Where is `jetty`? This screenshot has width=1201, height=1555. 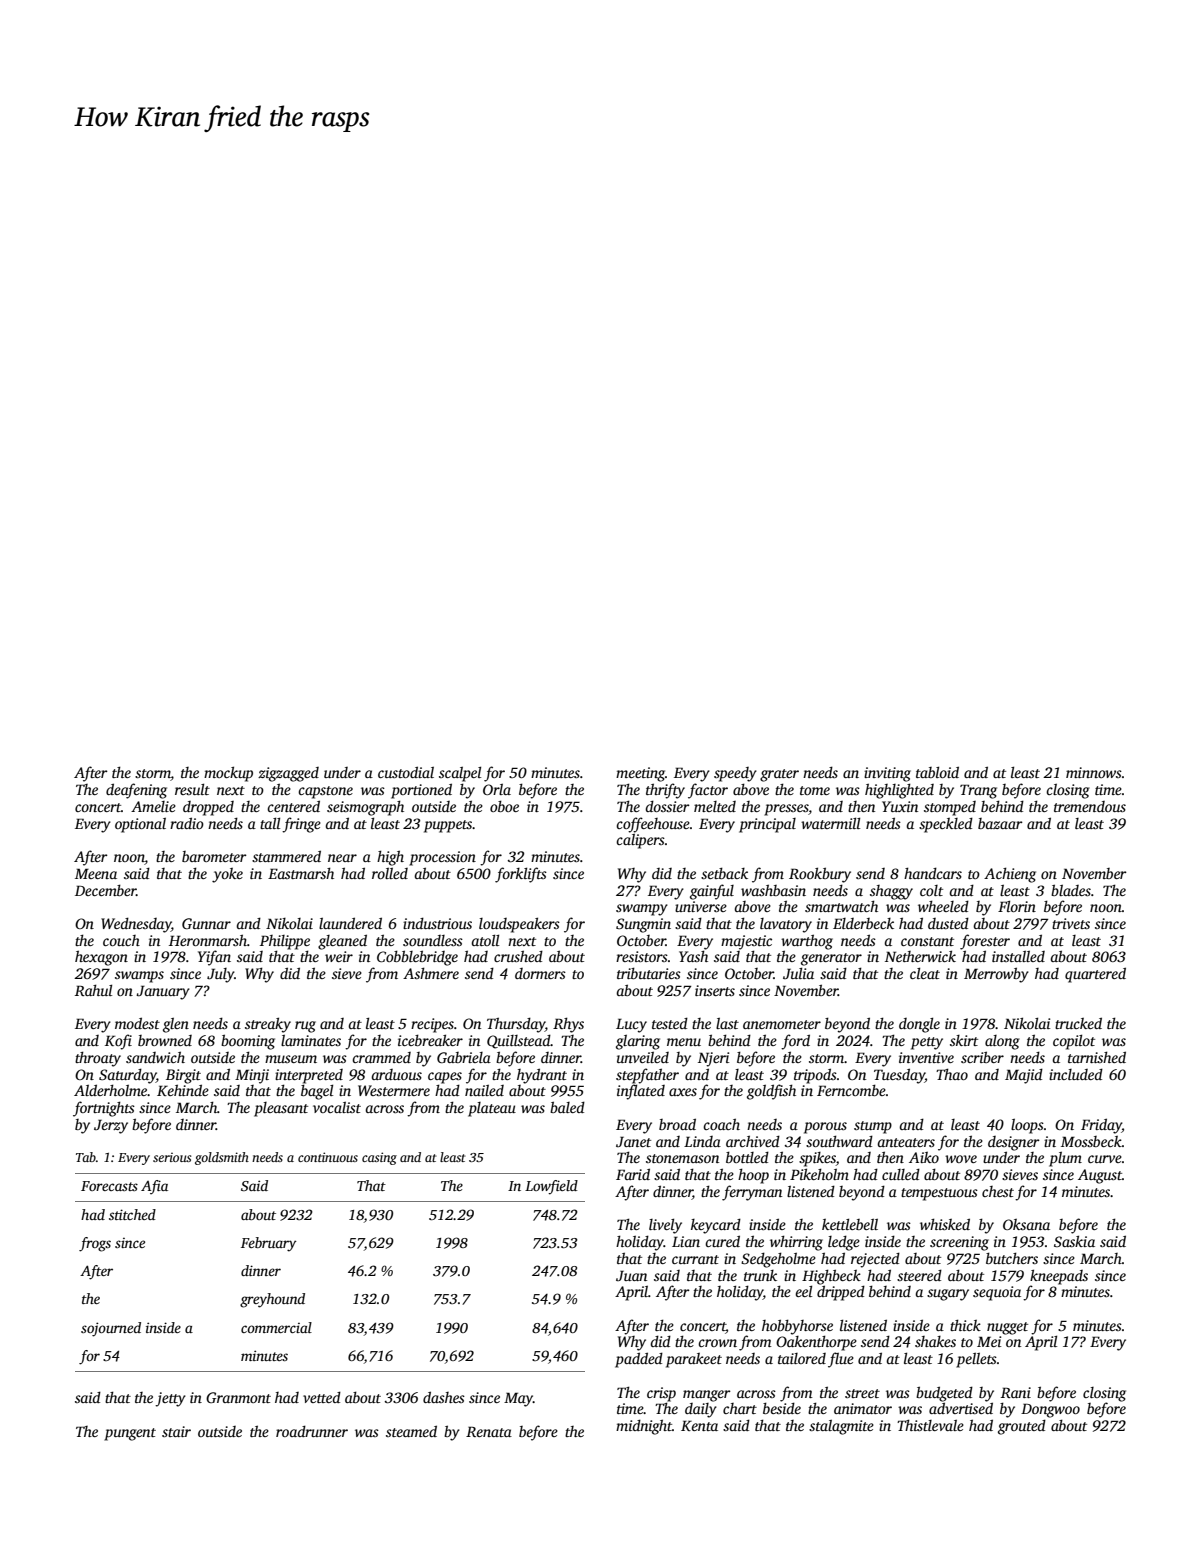 jetty is located at coordinates (170, 1399).
